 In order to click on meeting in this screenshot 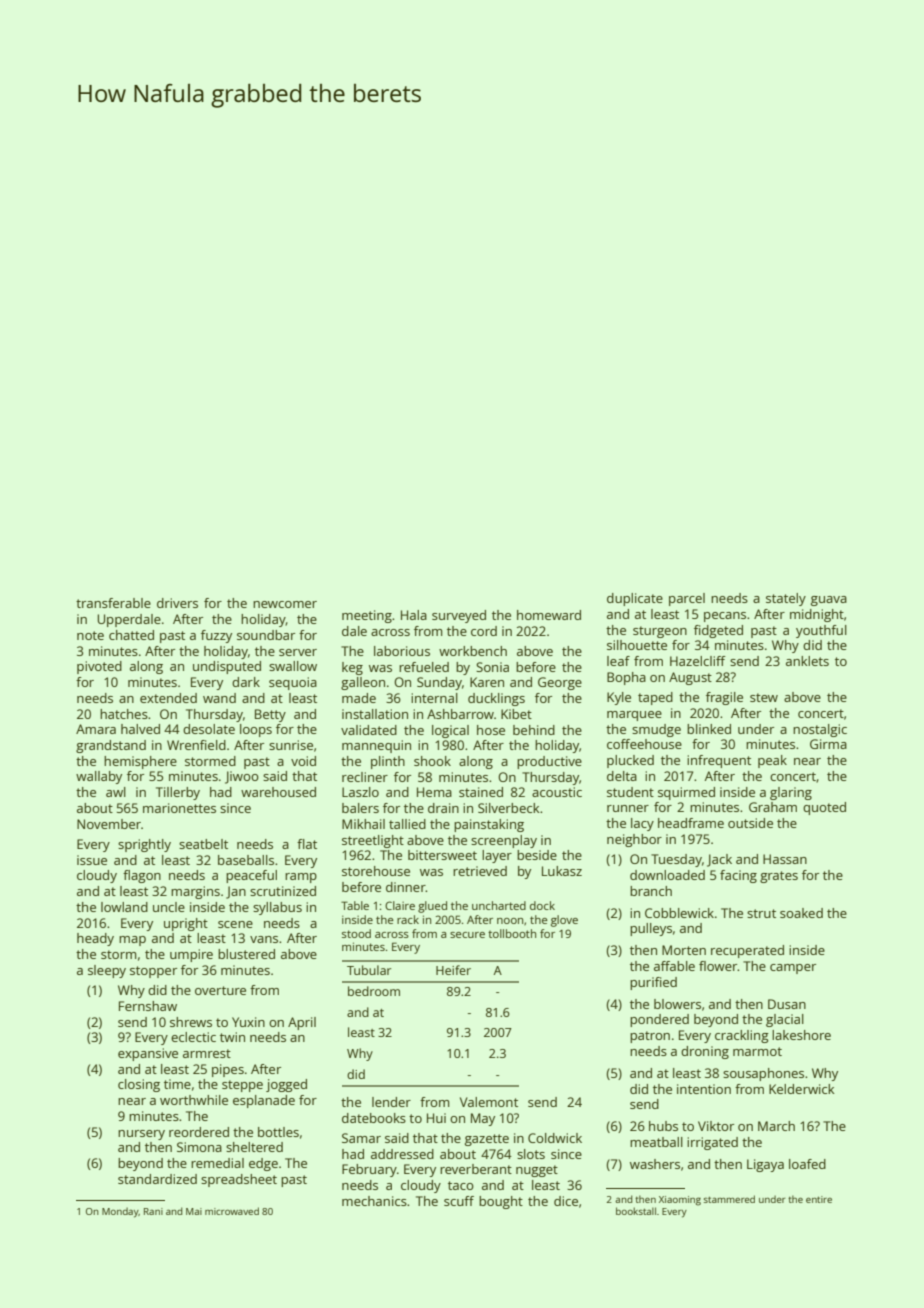, I will do `click(367, 616)`.
